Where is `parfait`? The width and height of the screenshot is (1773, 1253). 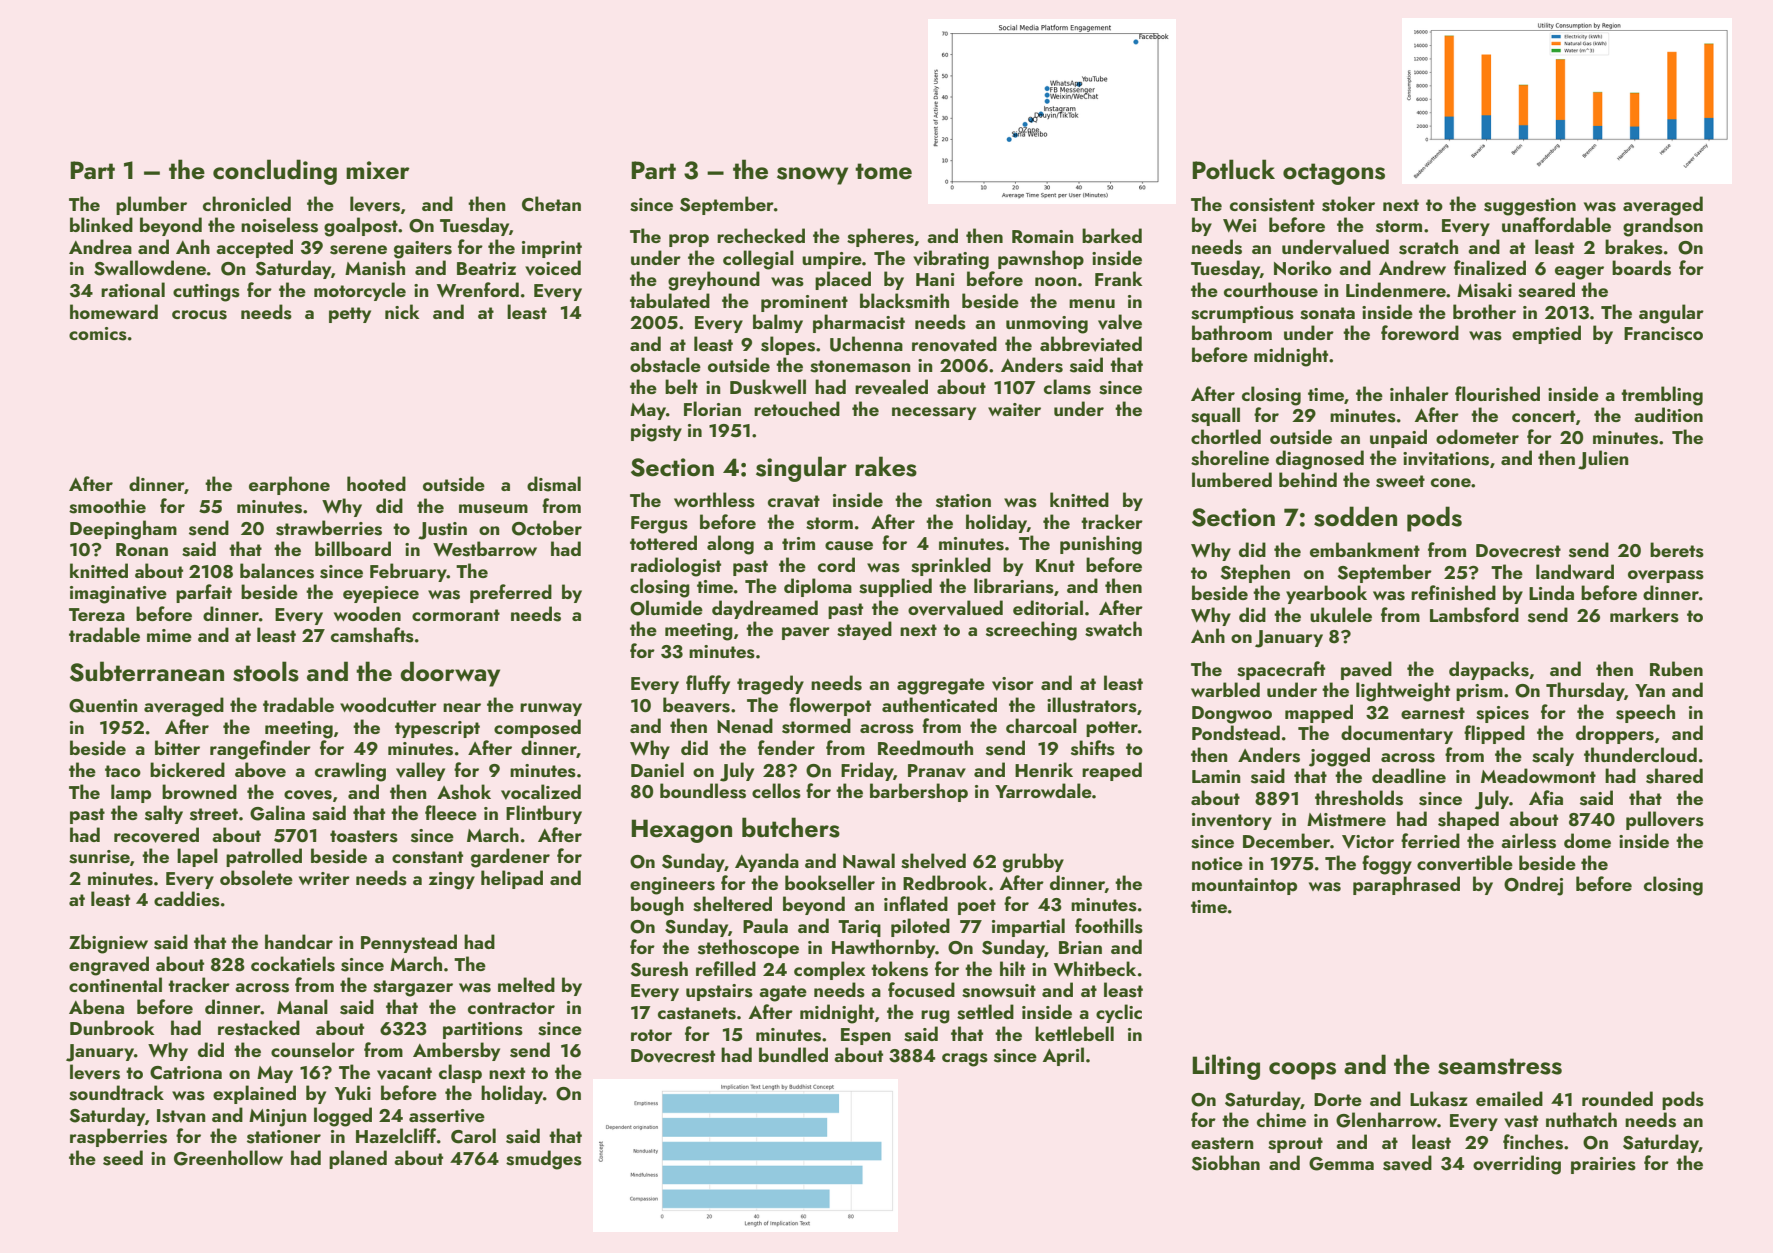 parfait is located at coordinates (204, 593).
